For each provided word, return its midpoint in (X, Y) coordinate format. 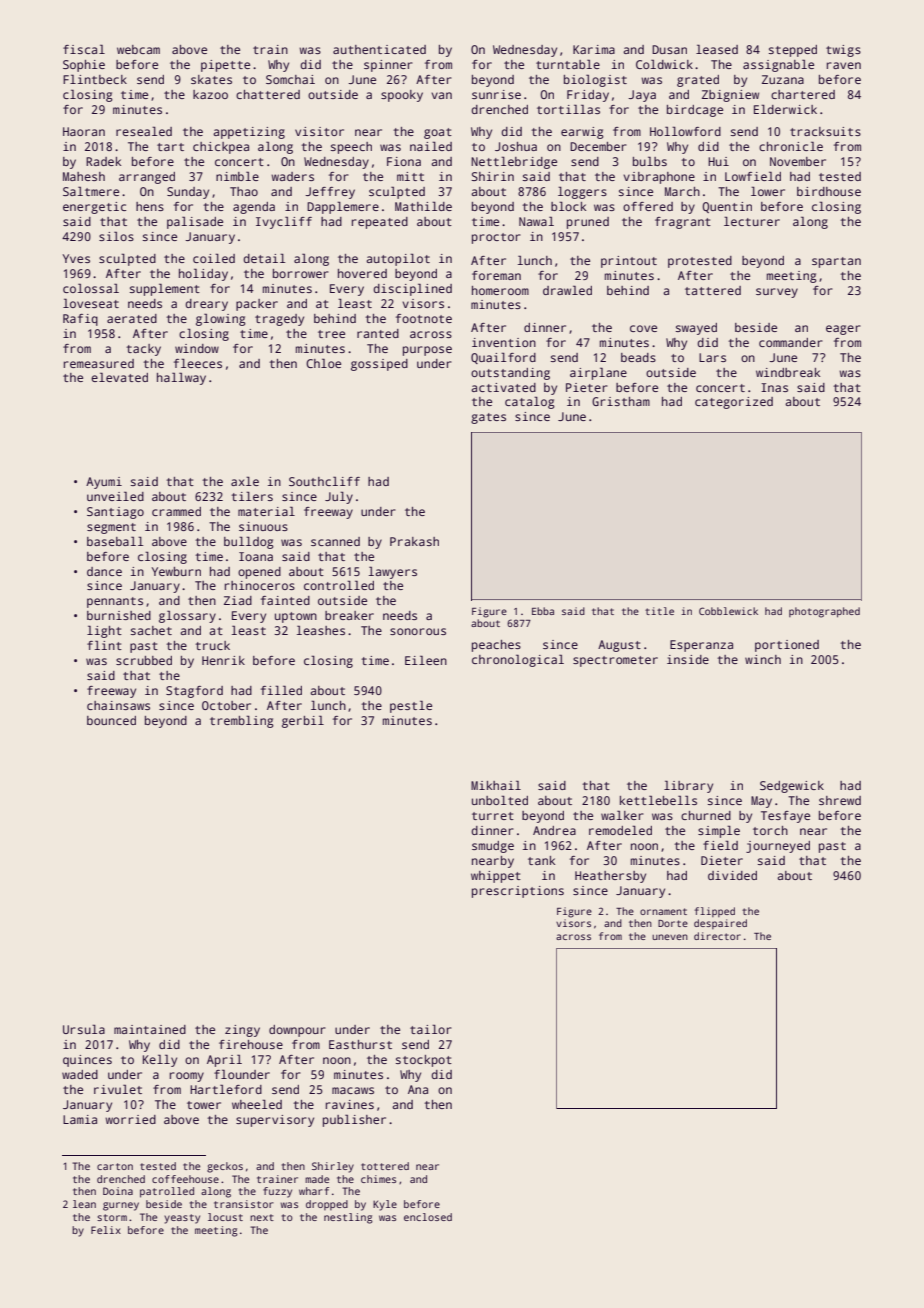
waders (292, 176)
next (262, 1217)
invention (504, 342)
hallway (181, 378)
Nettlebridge (514, 163)
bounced (111, 720)
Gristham (621, 401)
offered (648, 206)
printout (629, 262)
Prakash (414, 541)
